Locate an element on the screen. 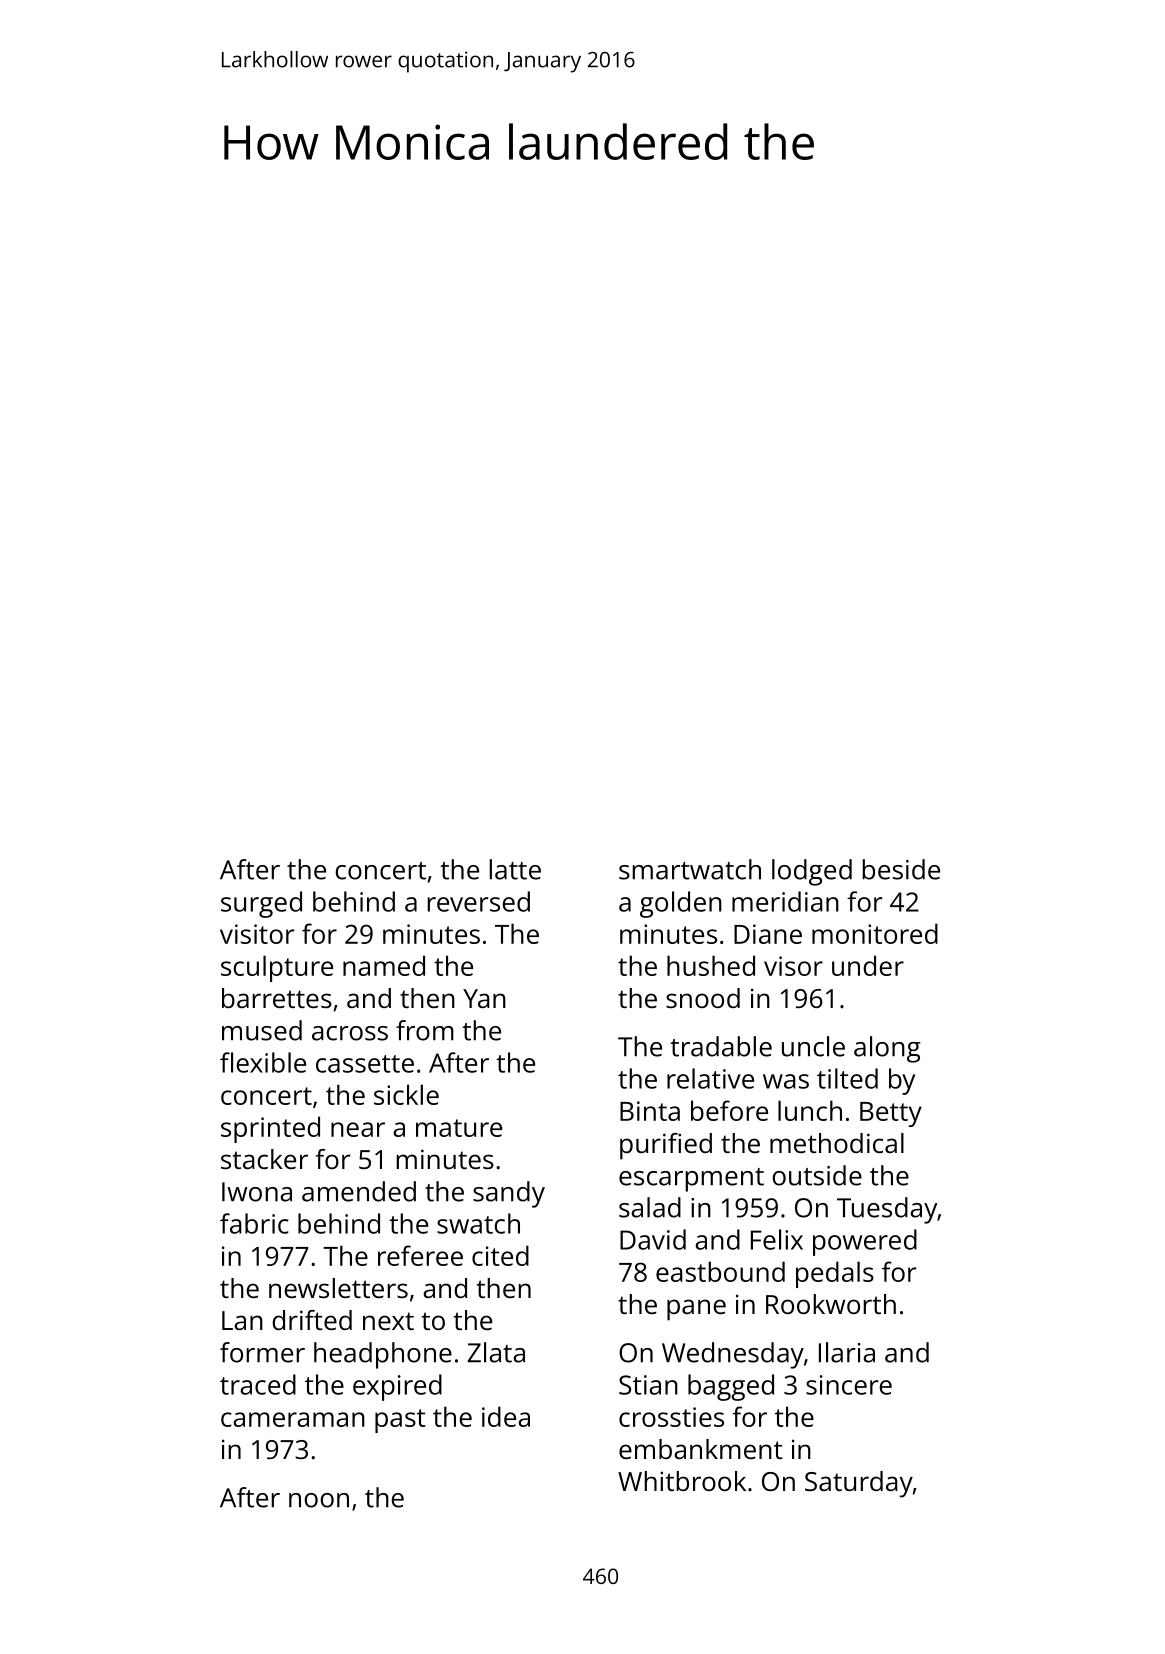 This screenshot has width=1165, height=1654. methodical is located at coordinates (837, 1143).
